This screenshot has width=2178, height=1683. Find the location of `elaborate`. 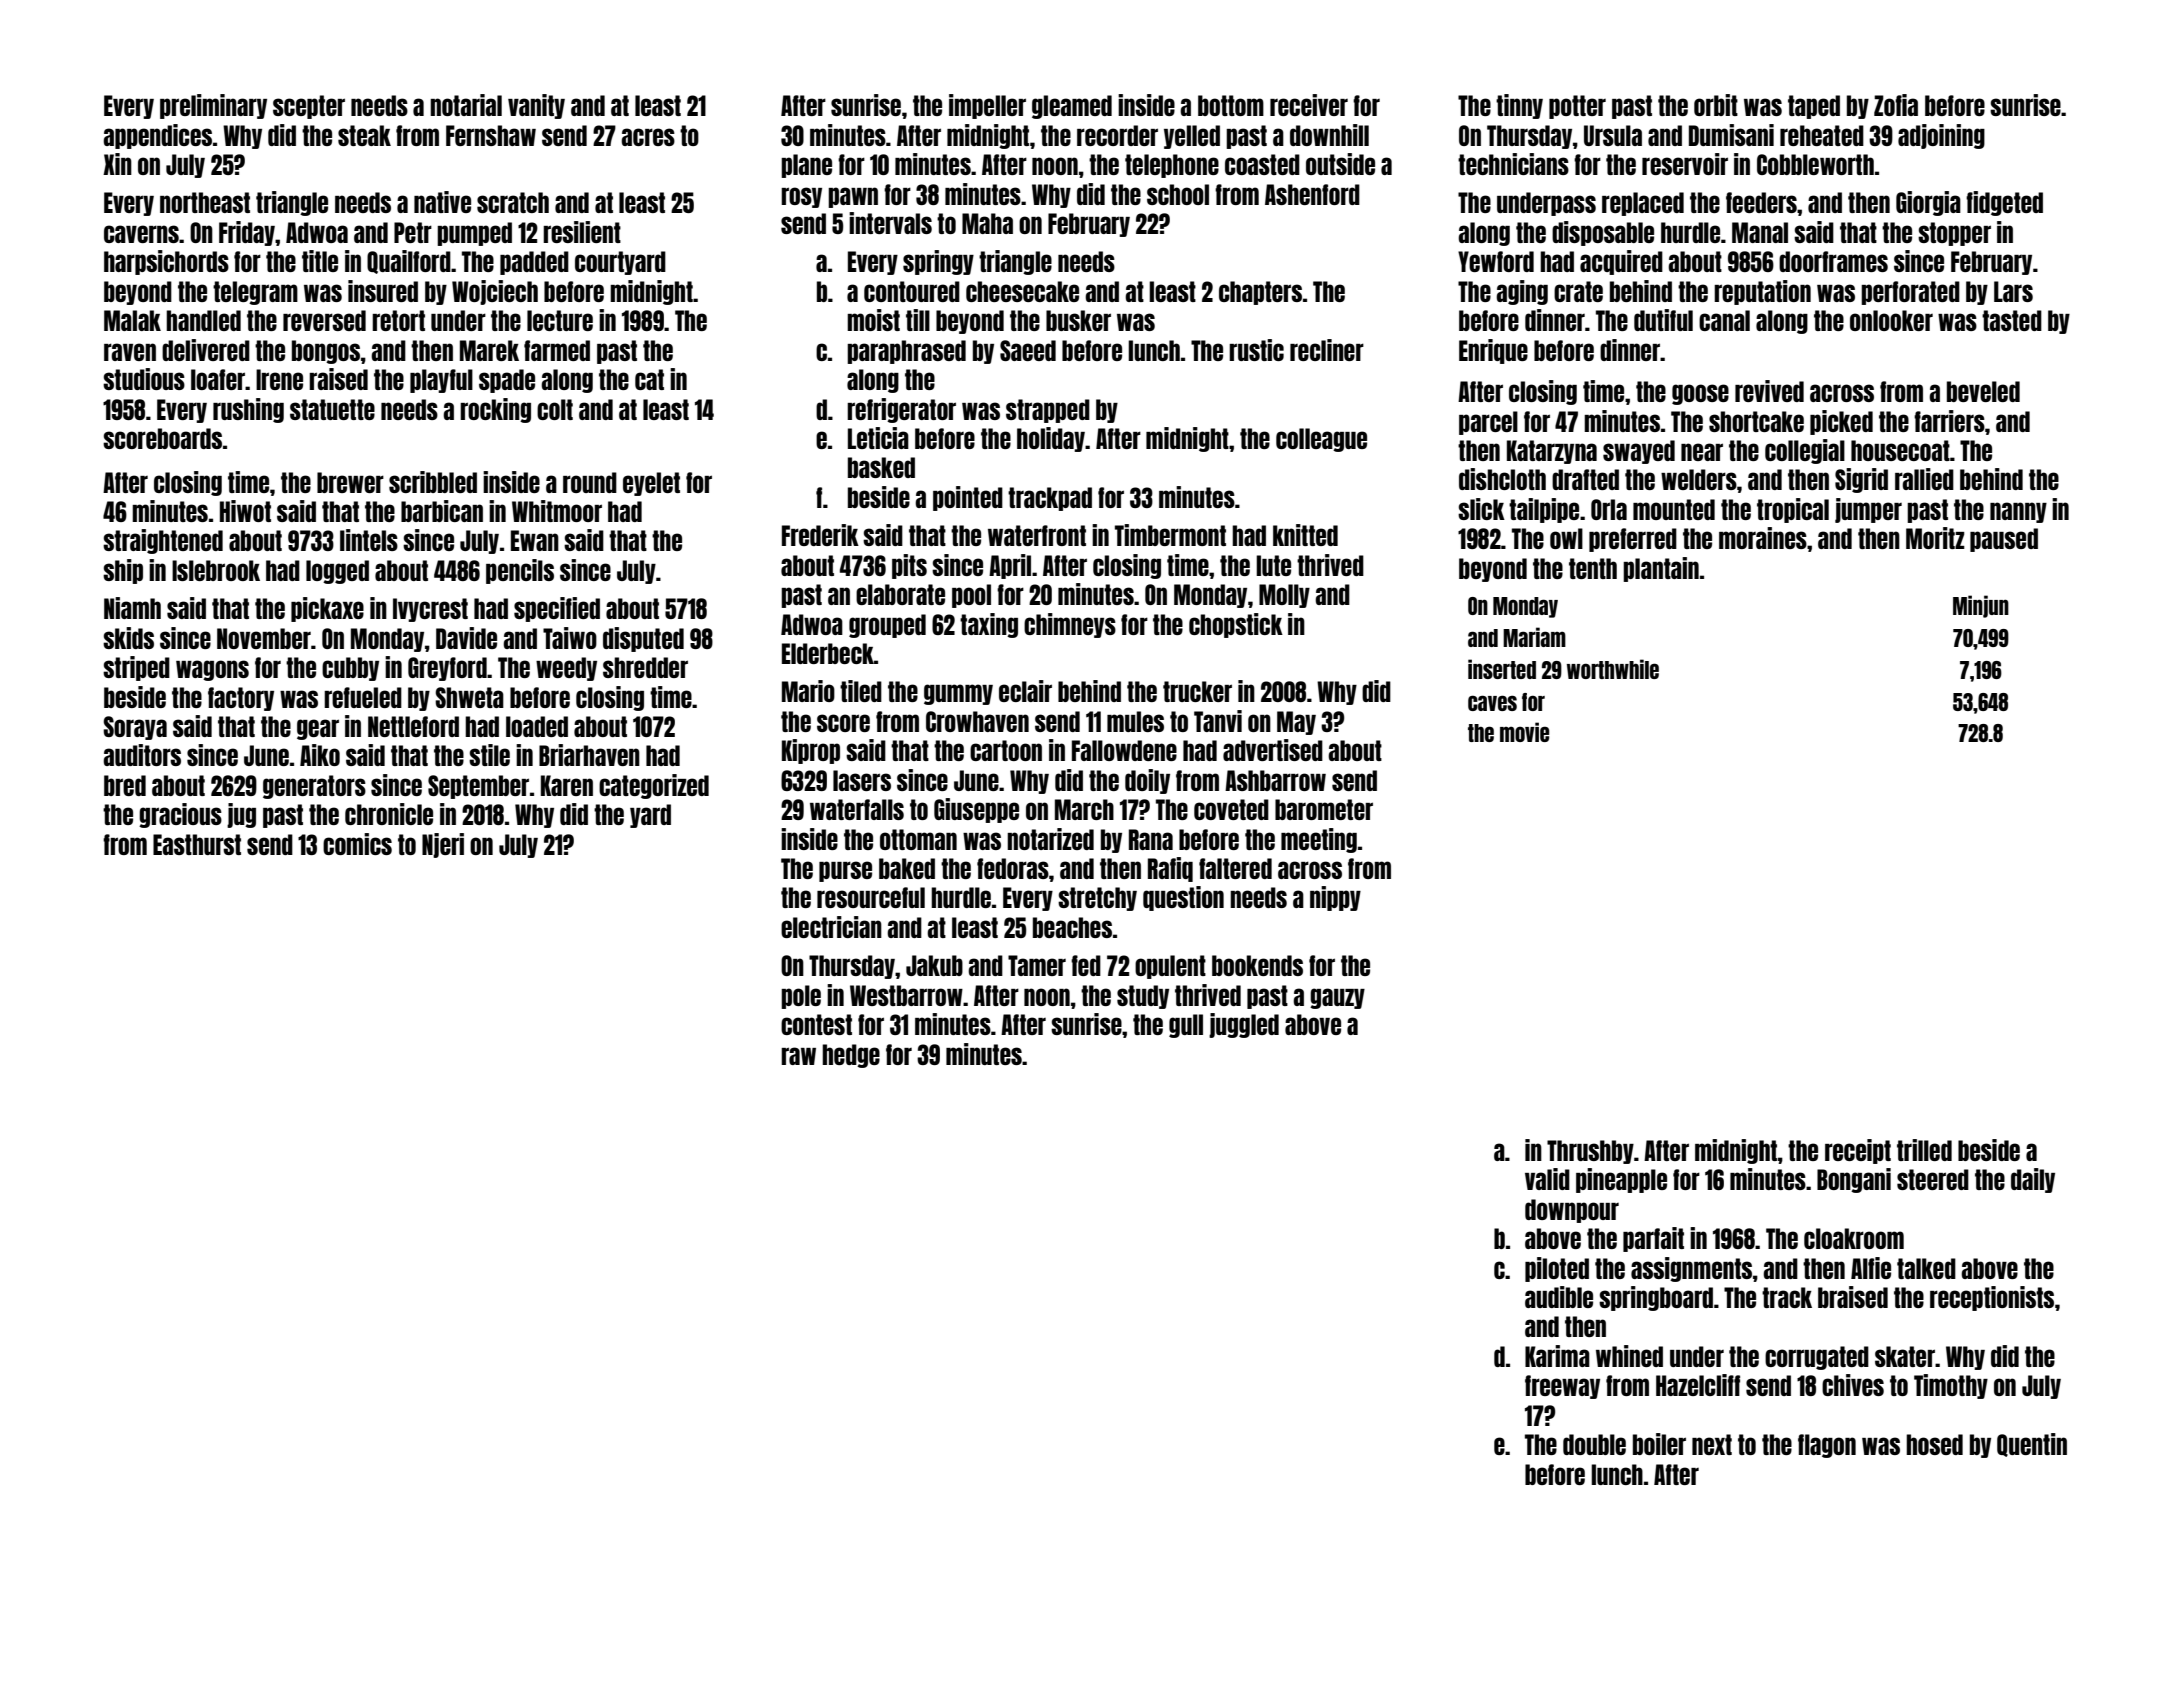

elaborate is located at coordinates (900, 594).
